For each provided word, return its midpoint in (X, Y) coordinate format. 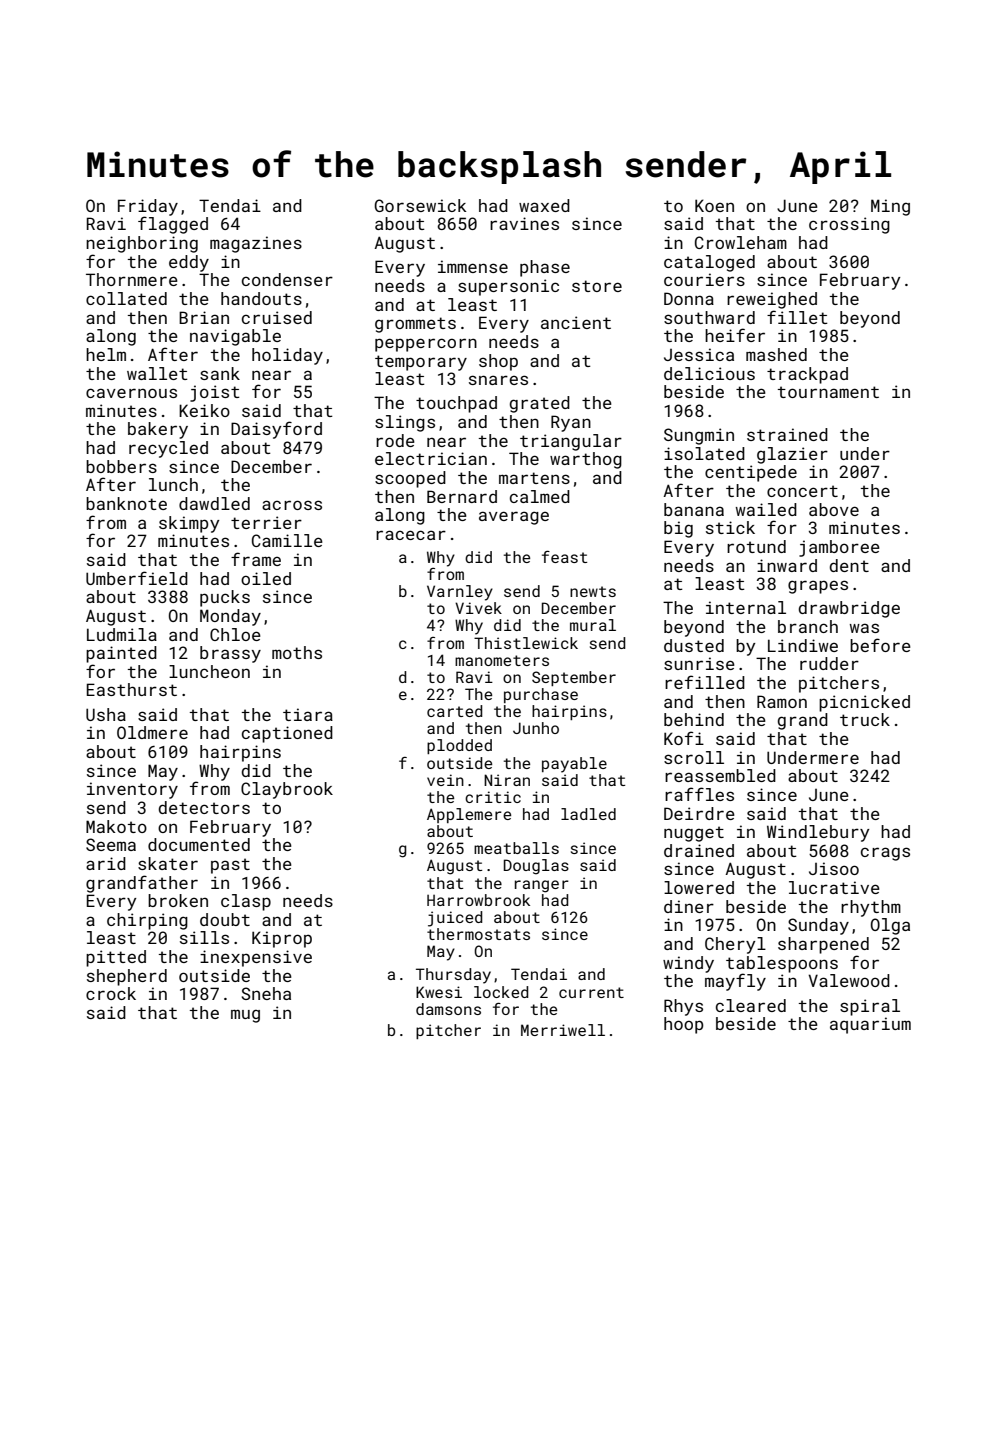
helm (106, 354)
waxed (544, 205)
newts (593, 591)
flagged (173, 225)
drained (699, 850)
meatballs (516, 848)
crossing (849, 225)
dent (849, 565)
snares (498, 380)
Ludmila (122, 634)
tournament (828, 392)
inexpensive (256, 958)
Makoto (116, 826)
